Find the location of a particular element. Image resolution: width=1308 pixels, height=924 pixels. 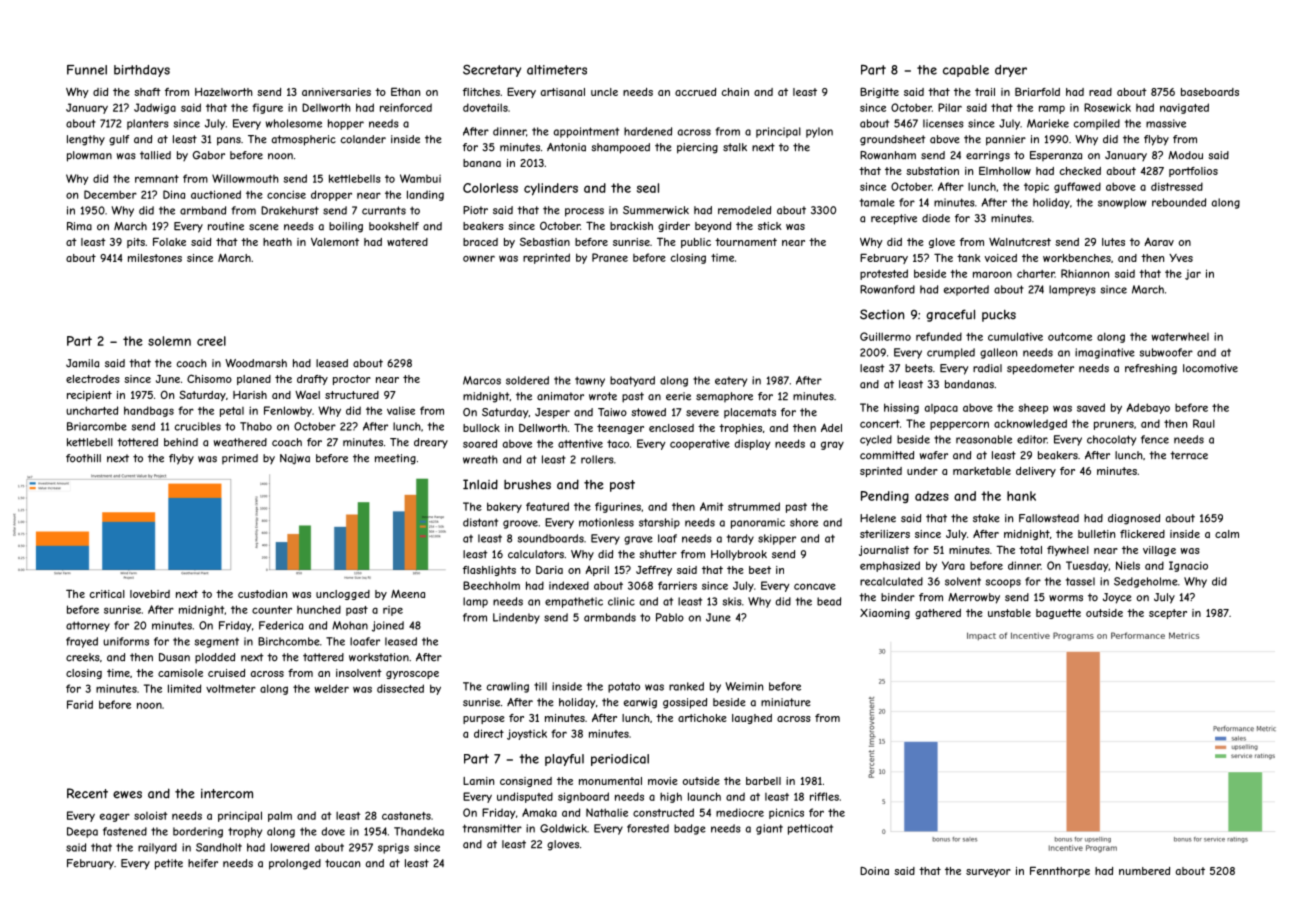

creel is located at coordinates (211, 341).
